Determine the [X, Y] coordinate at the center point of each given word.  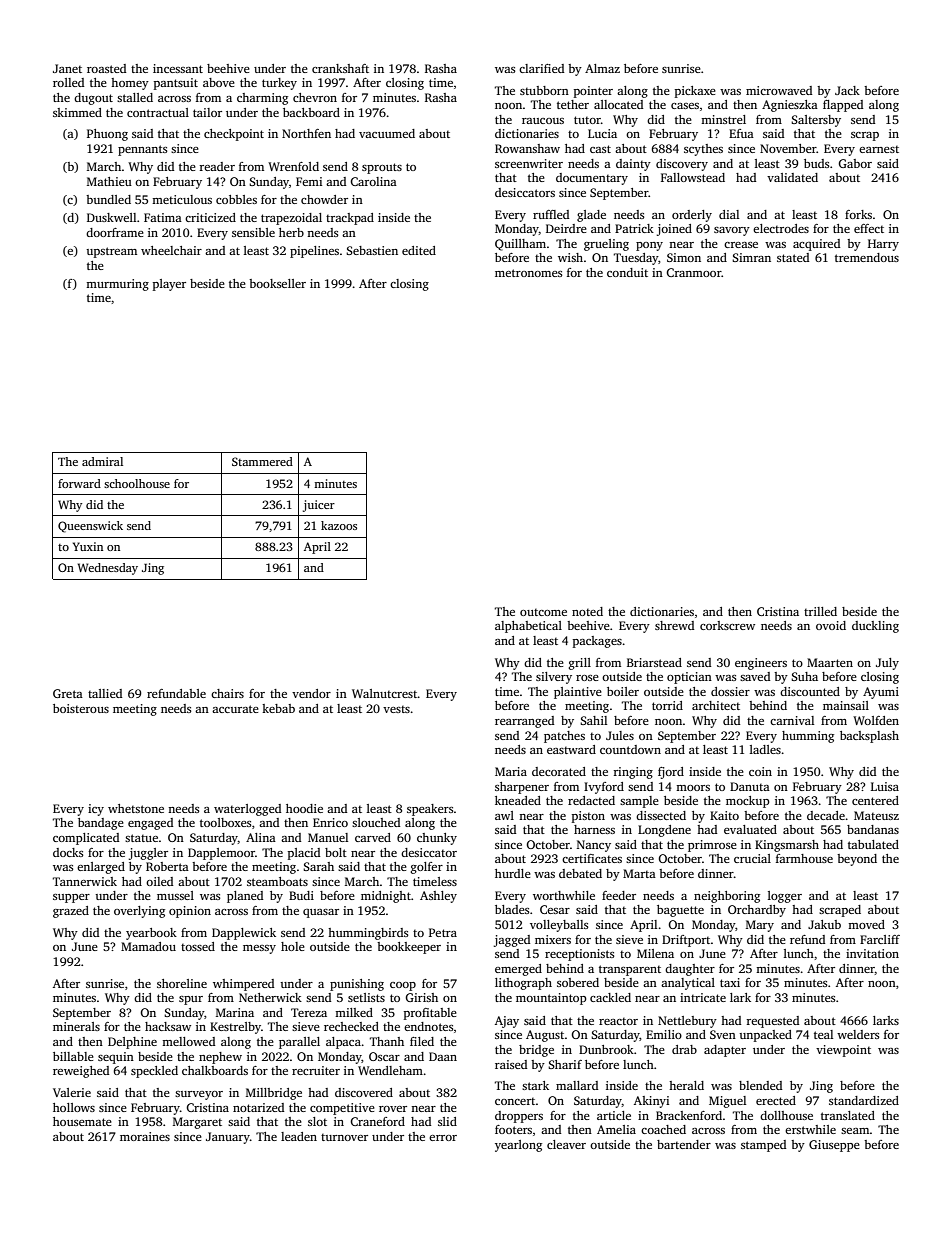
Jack [847, 90]
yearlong [518, 1146]
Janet [67, 68]
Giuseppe [834, 1146]
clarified [541, 68]
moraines [145, 1136]
